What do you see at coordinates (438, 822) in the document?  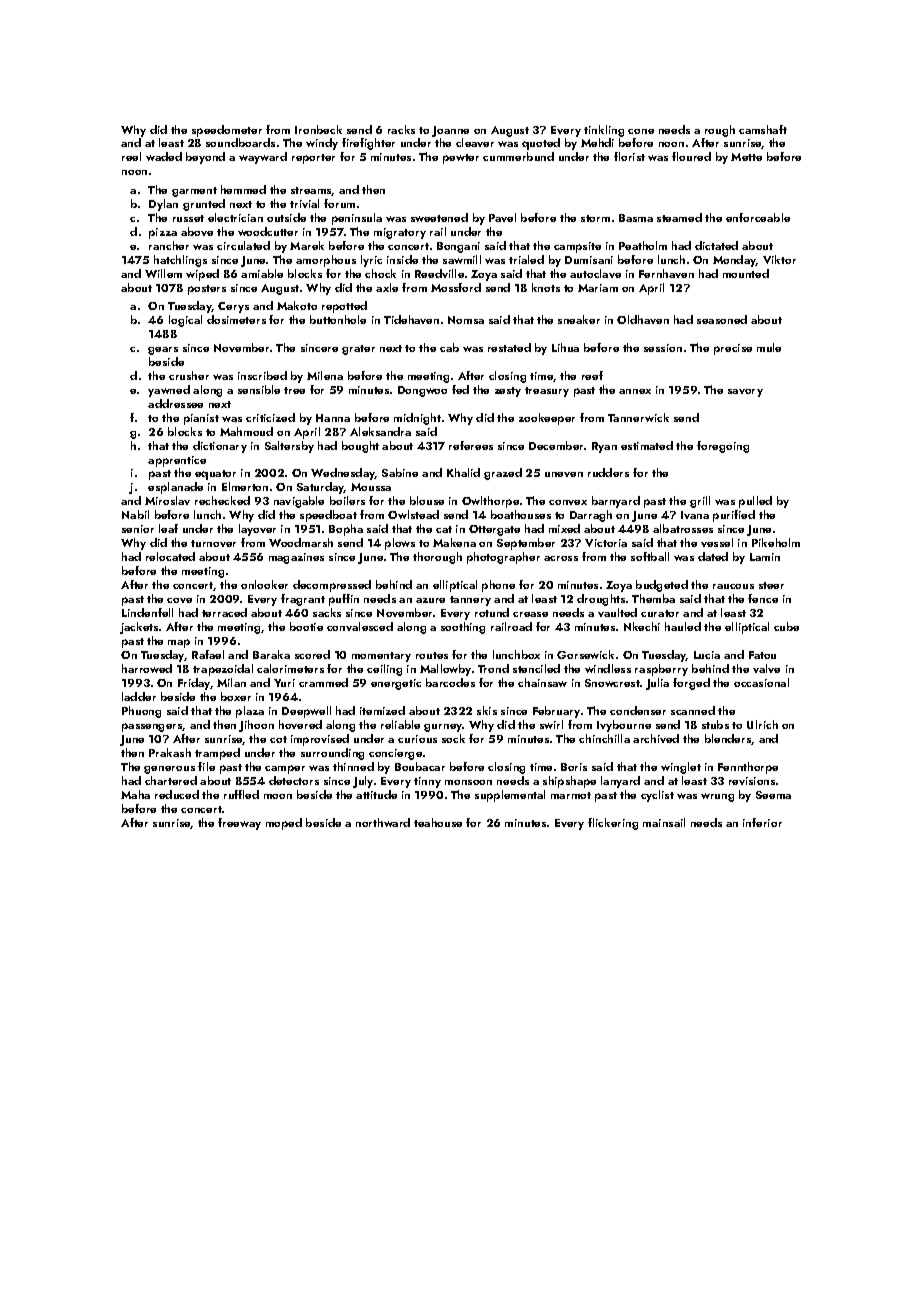 I see `teahouse` at bounding box center [438, 822].
